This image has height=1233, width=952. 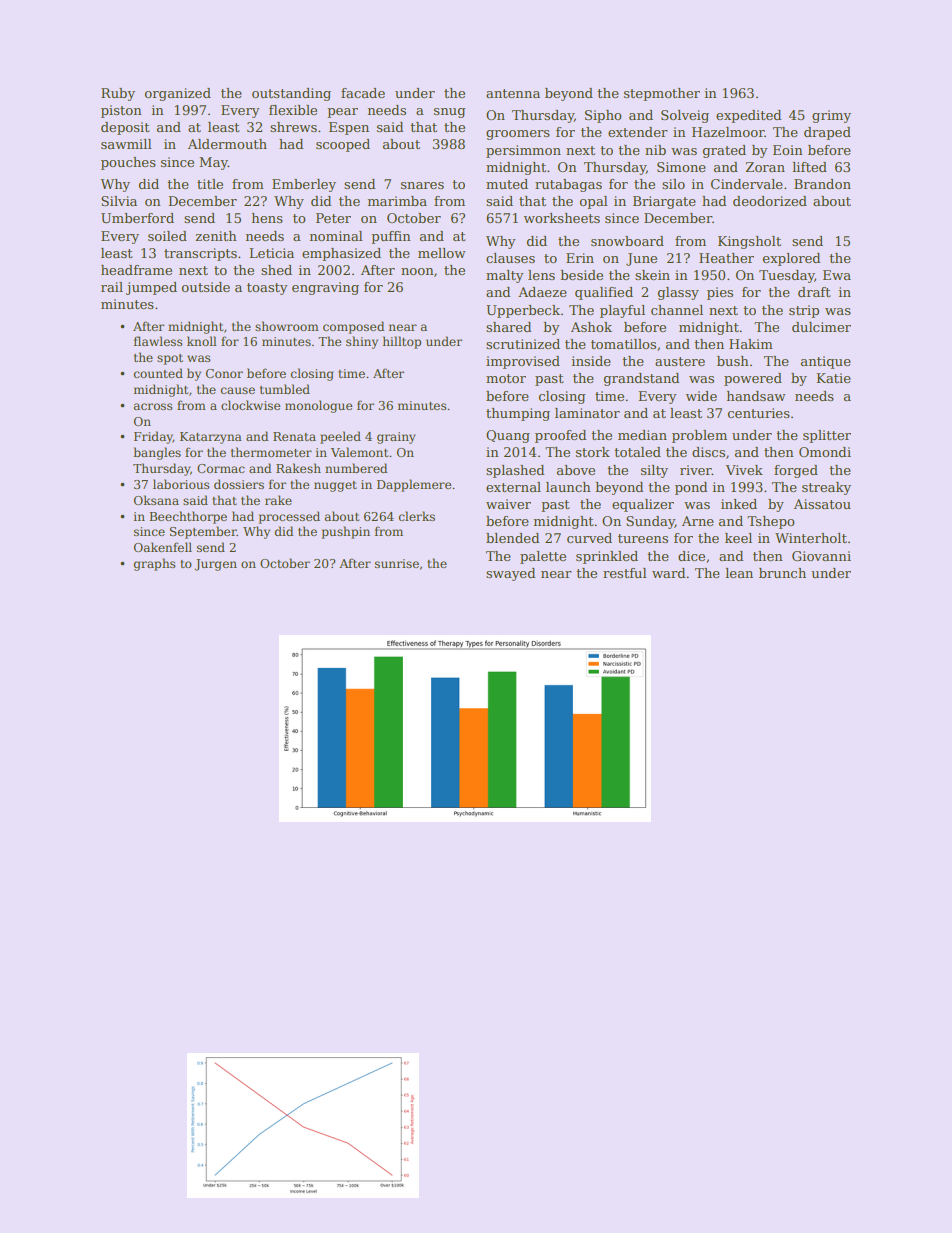 What do you see at coordinates (304, 185) in the image?
I see `Emberley` at bounding box center [304, 185].
